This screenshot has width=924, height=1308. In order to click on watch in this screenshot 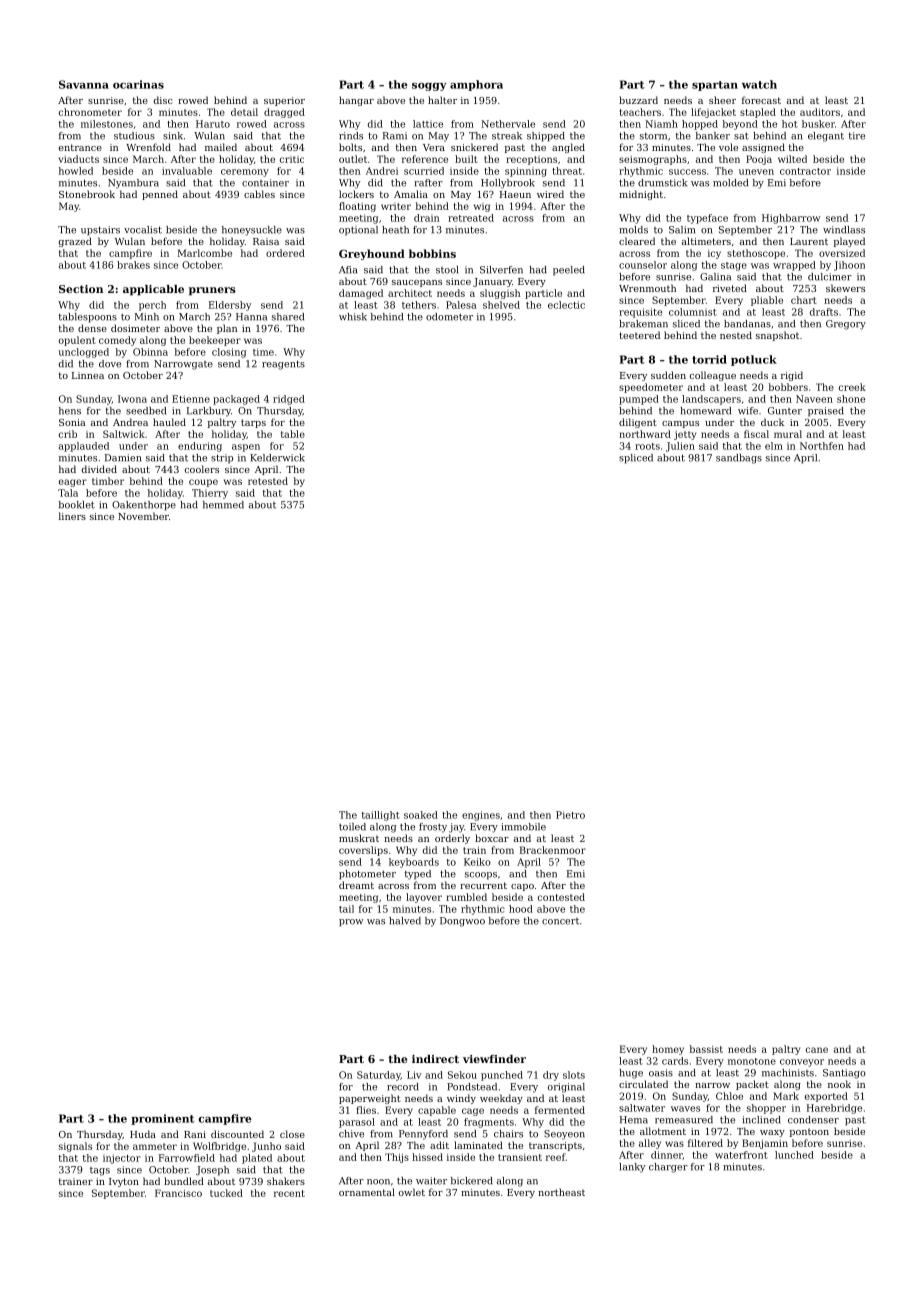, I will do `click(759, 84)`.
